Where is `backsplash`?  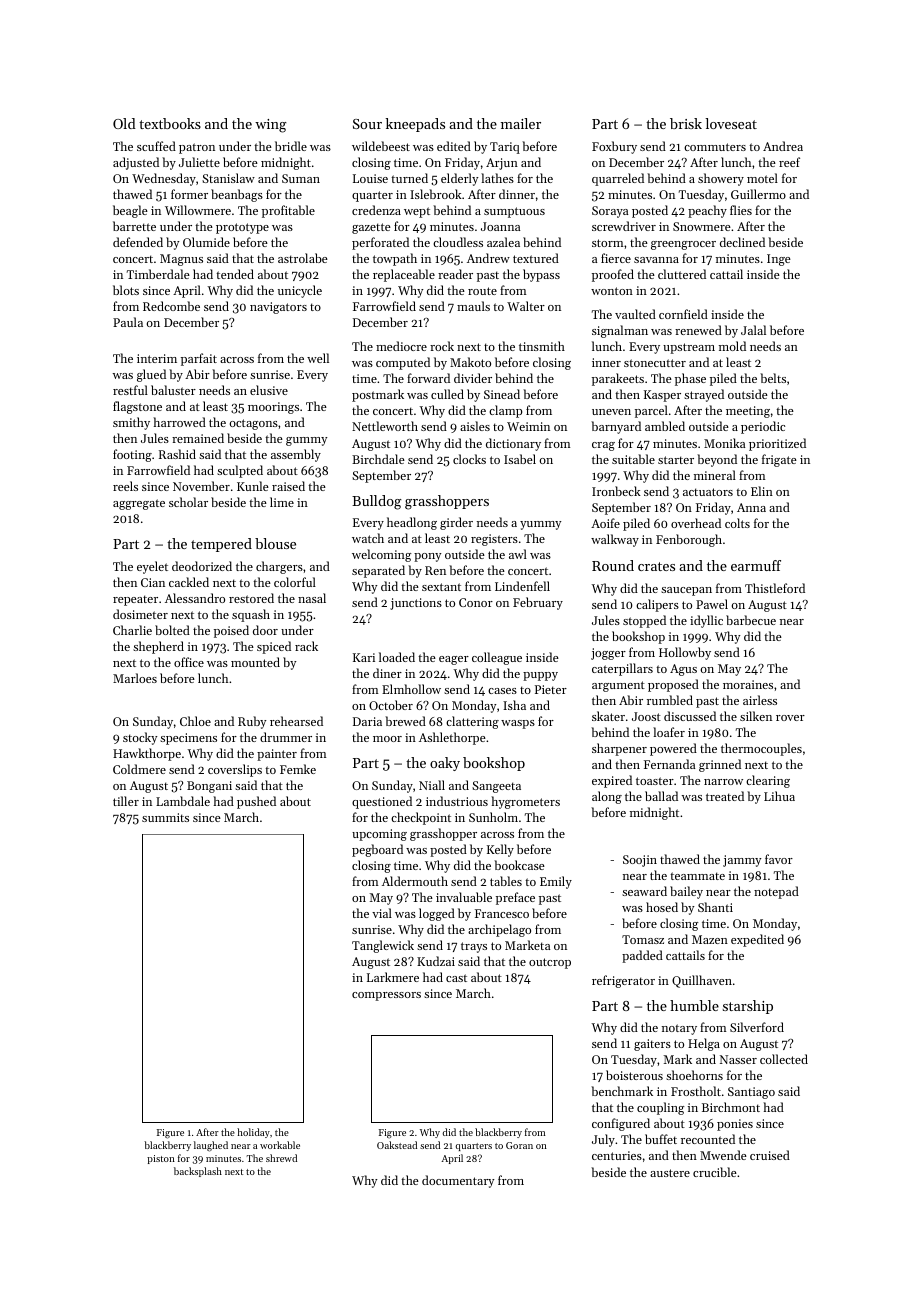
backsplash is located at coordinates (198, 1172).
